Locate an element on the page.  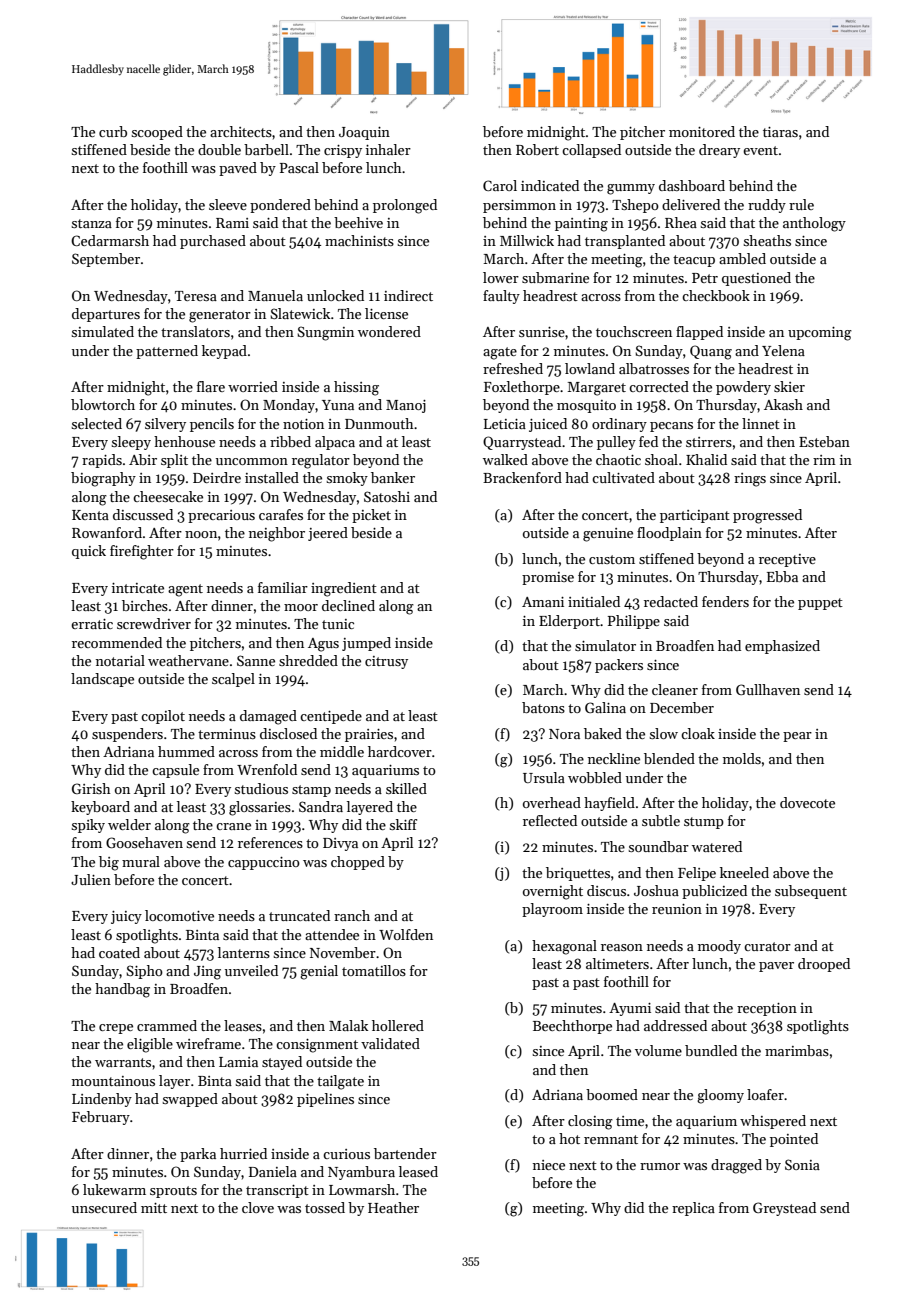
hissing is located at coordinates (356, 388).
